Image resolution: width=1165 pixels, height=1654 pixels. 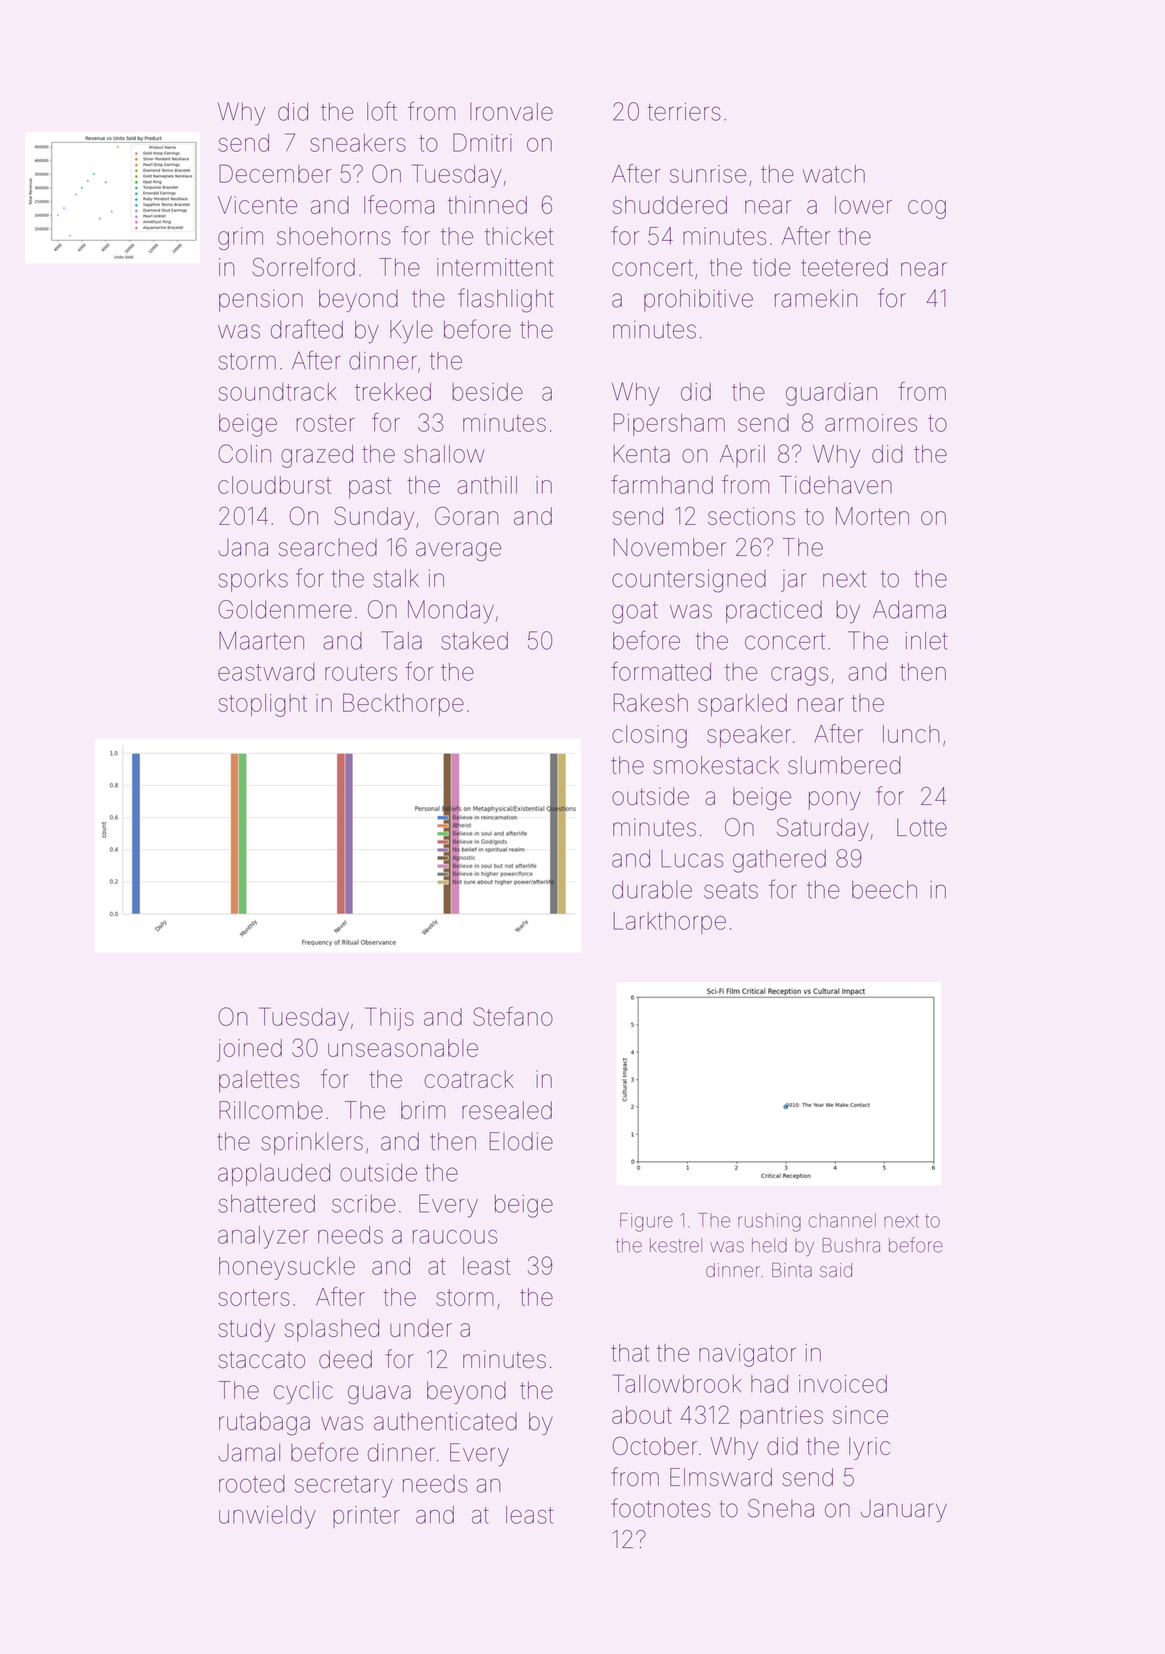 What do you see at coordinates (257, 205) in the image?
I see `Vicente` at bounding box center [257, 205].
